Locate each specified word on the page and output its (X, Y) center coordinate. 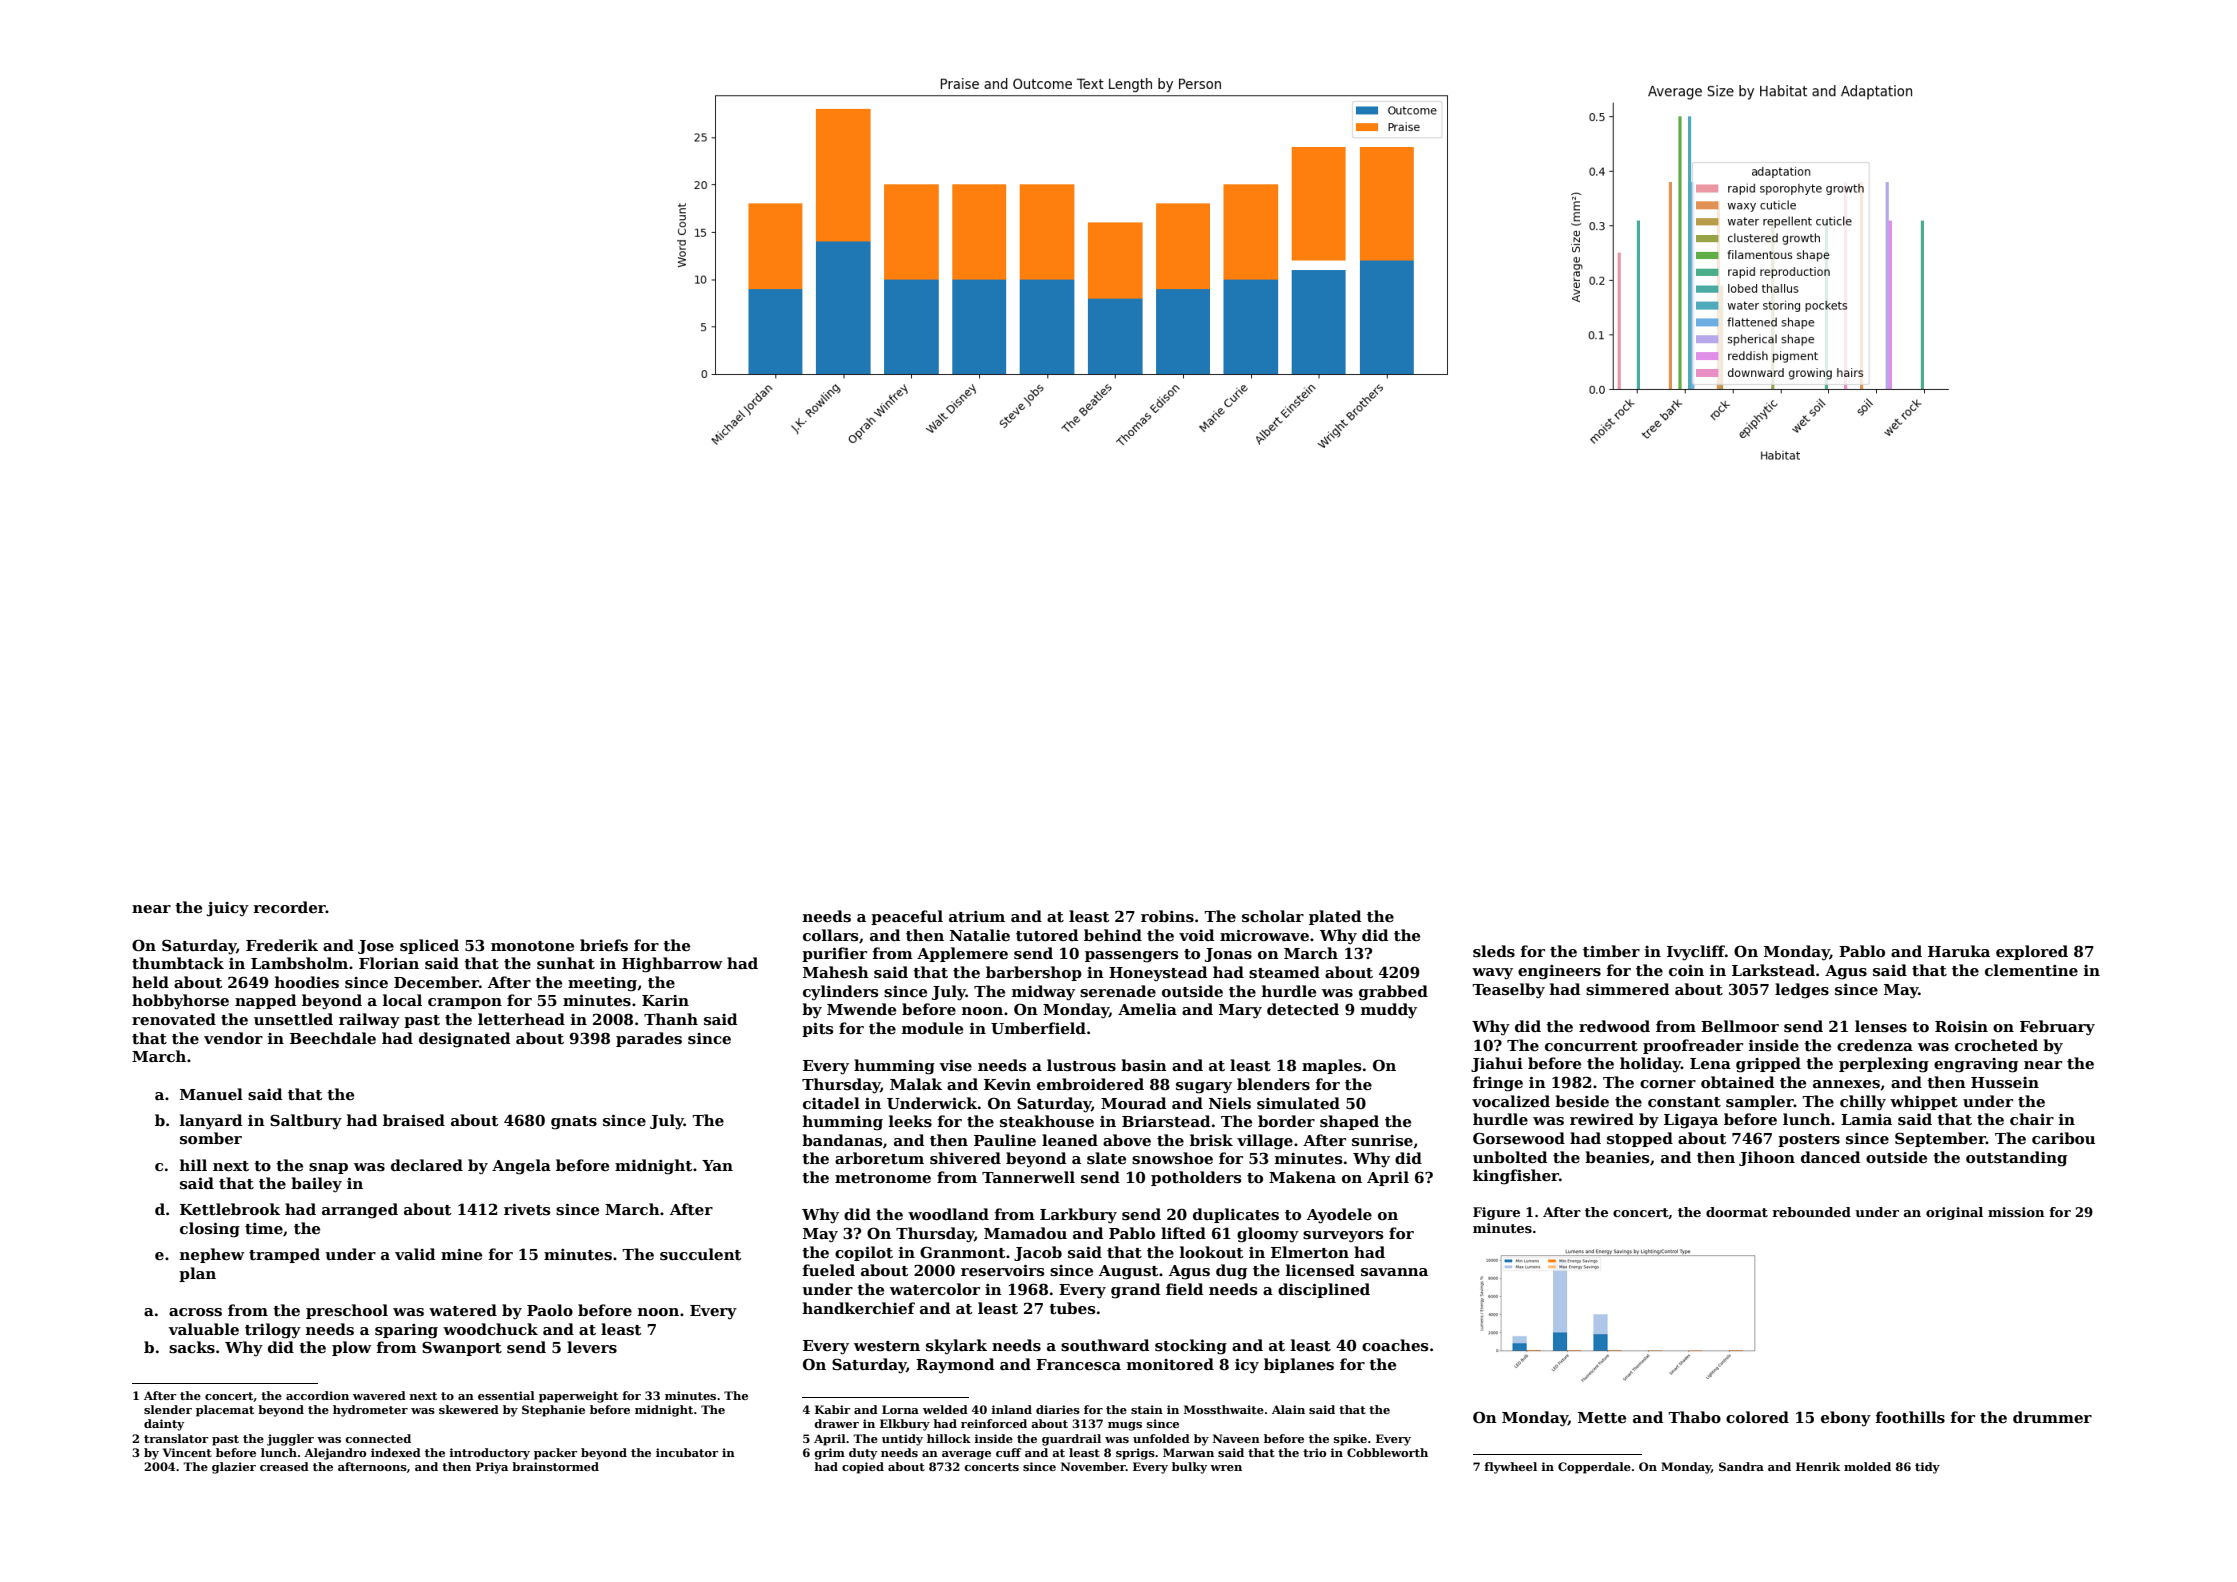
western (887, 1346)
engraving (1976, 1065)
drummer (2052, 1417)
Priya (492, 1468)
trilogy (273, 1331)
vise (955, 1066)
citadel (831, 1103)
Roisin (1961, 1026)
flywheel (1510, 1468)
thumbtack (178, 963)
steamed (1284, 972)
